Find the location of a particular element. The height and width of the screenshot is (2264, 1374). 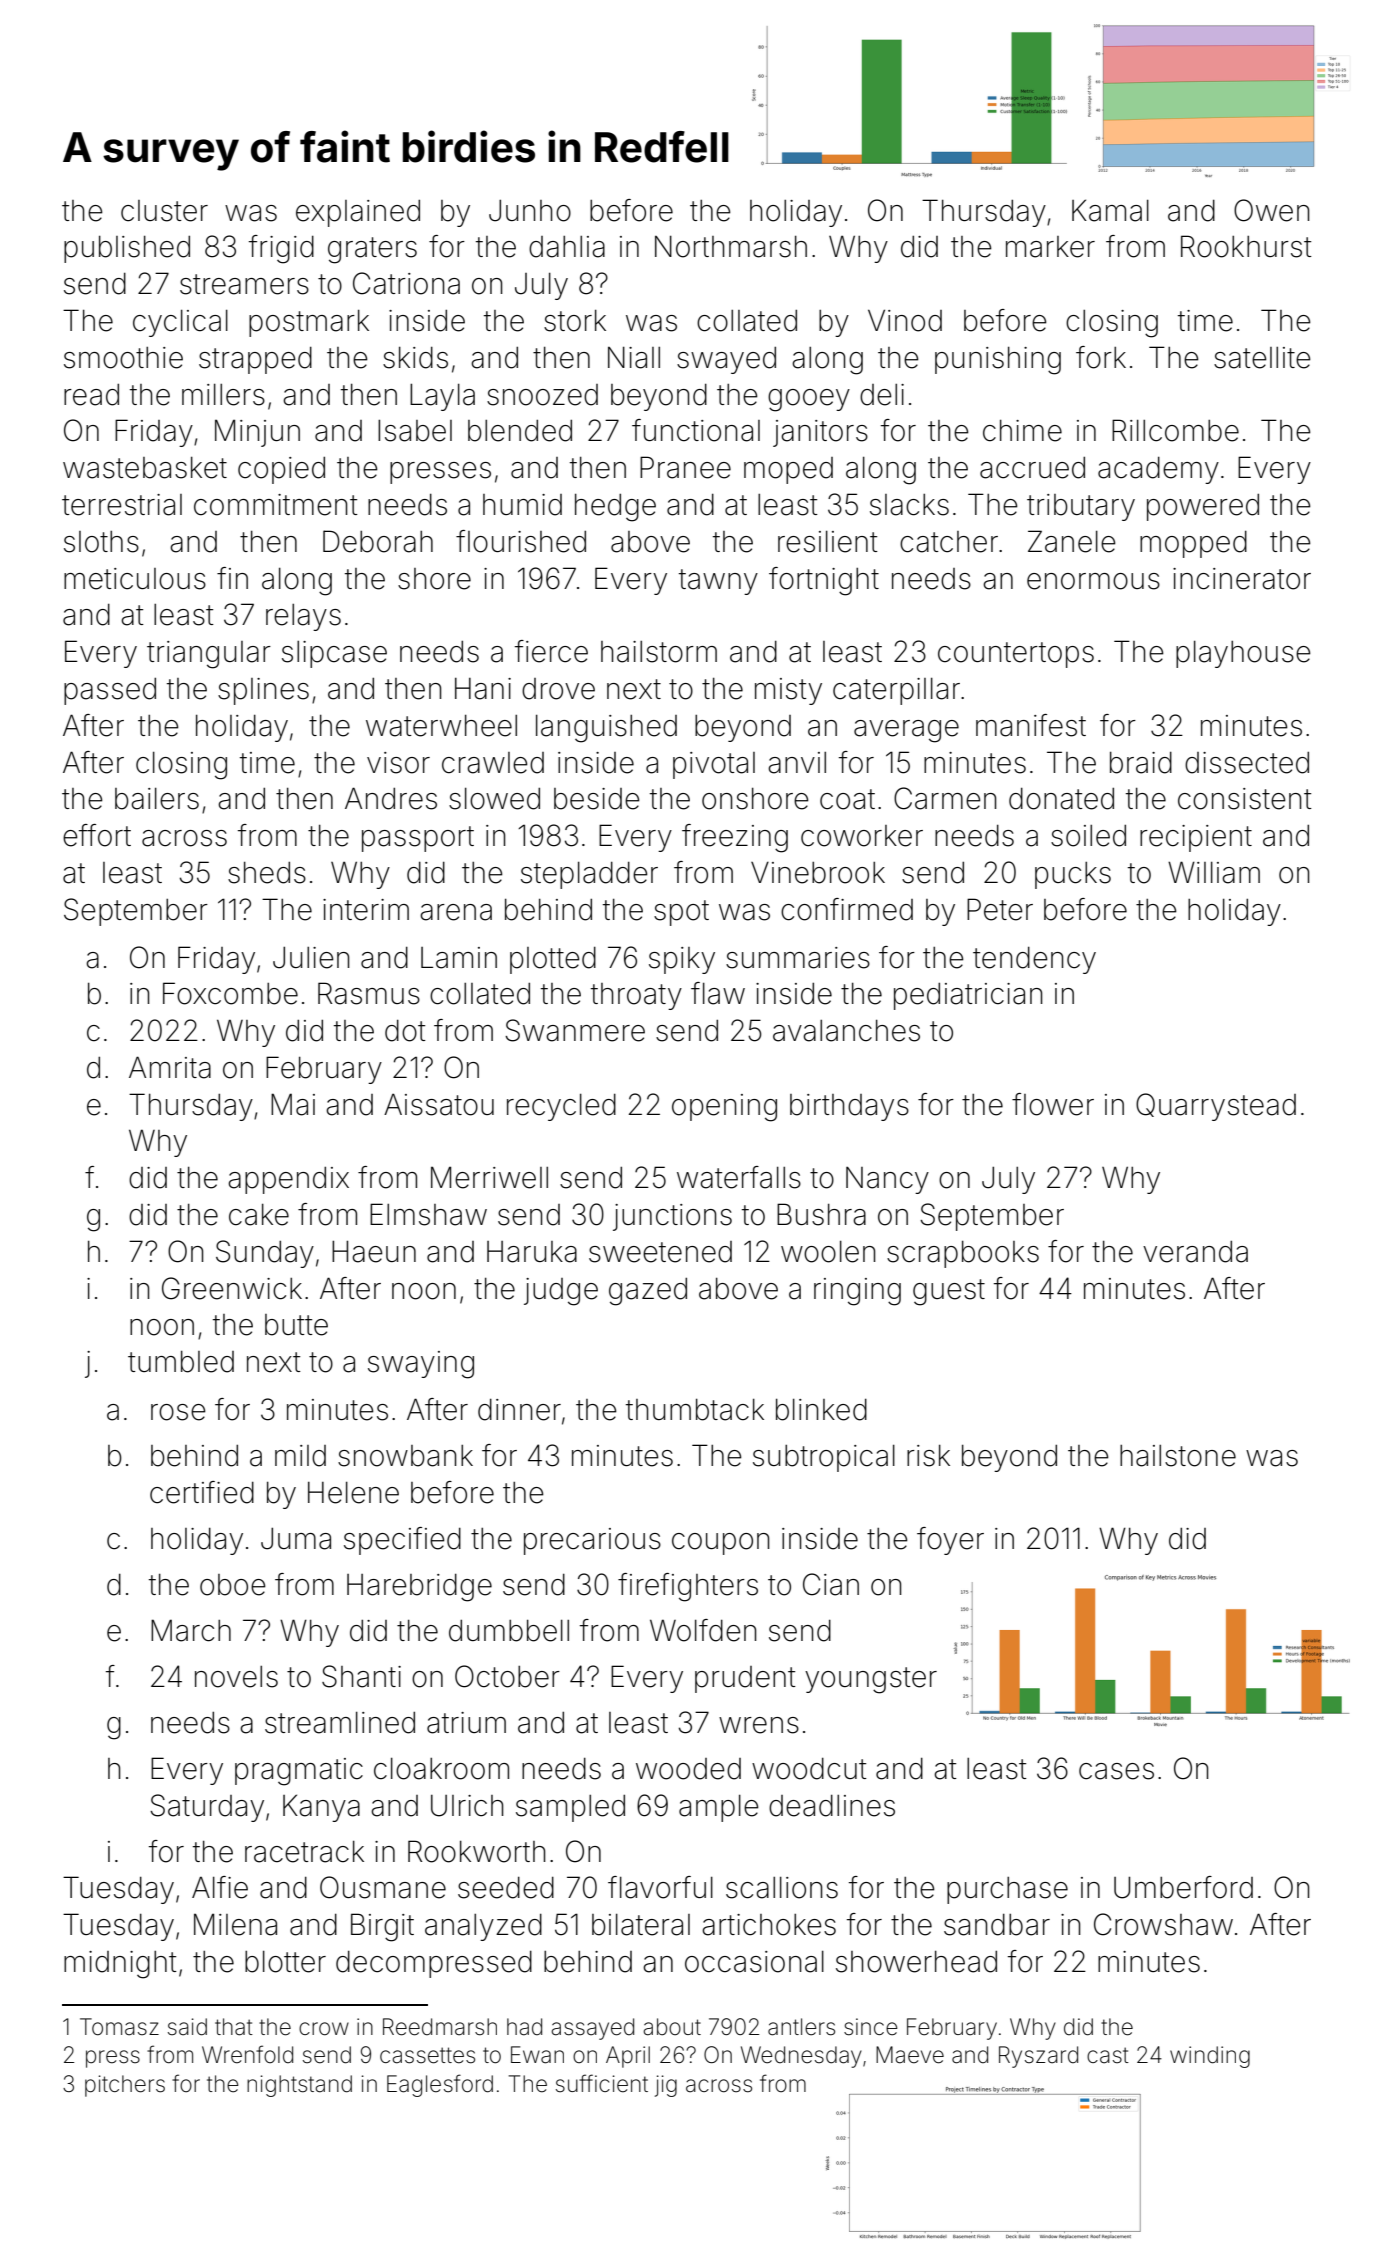

blotter is located at coordinates (285, 1962).
